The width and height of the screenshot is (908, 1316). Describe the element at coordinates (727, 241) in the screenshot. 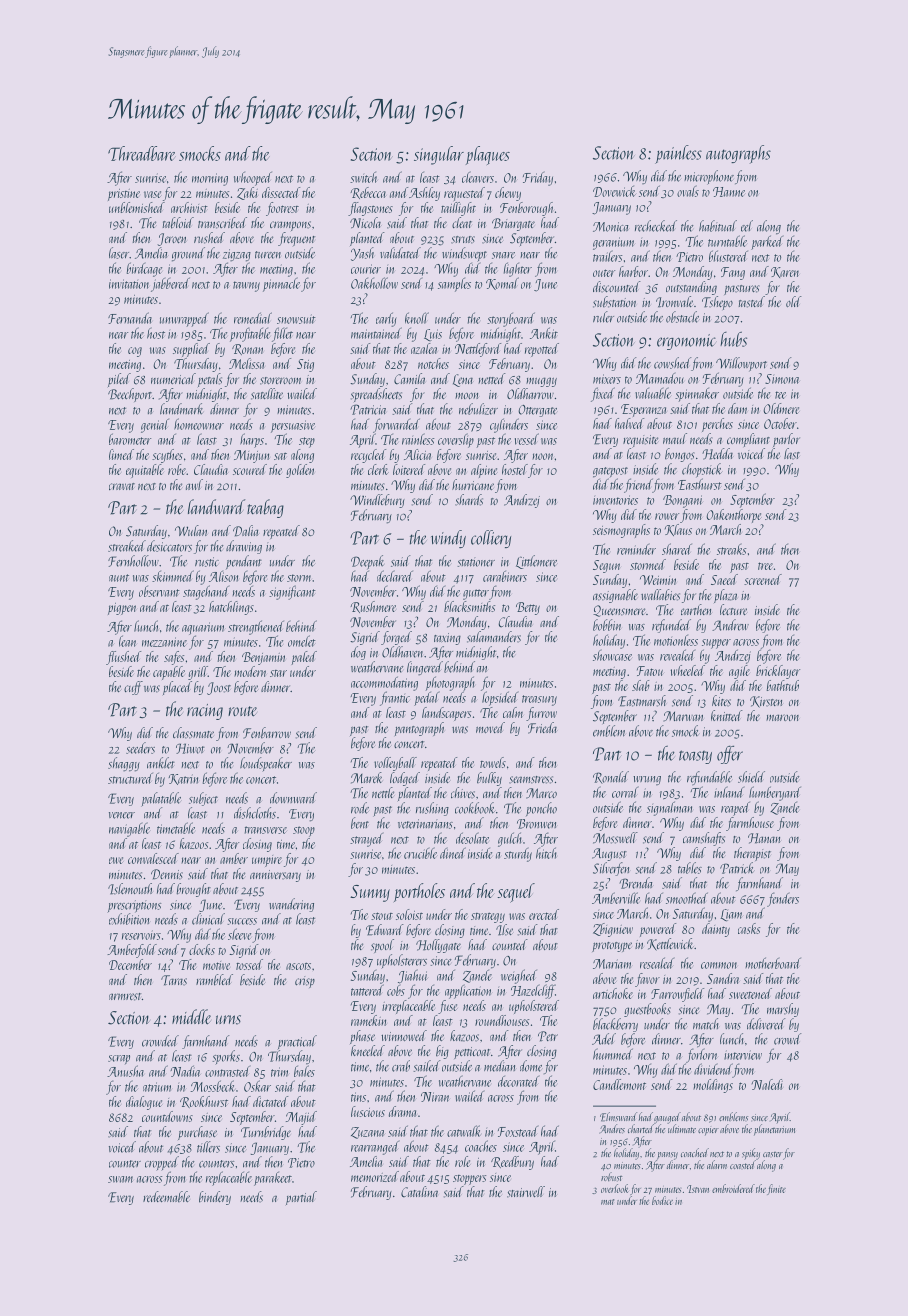

I see `turntable` at that location.
